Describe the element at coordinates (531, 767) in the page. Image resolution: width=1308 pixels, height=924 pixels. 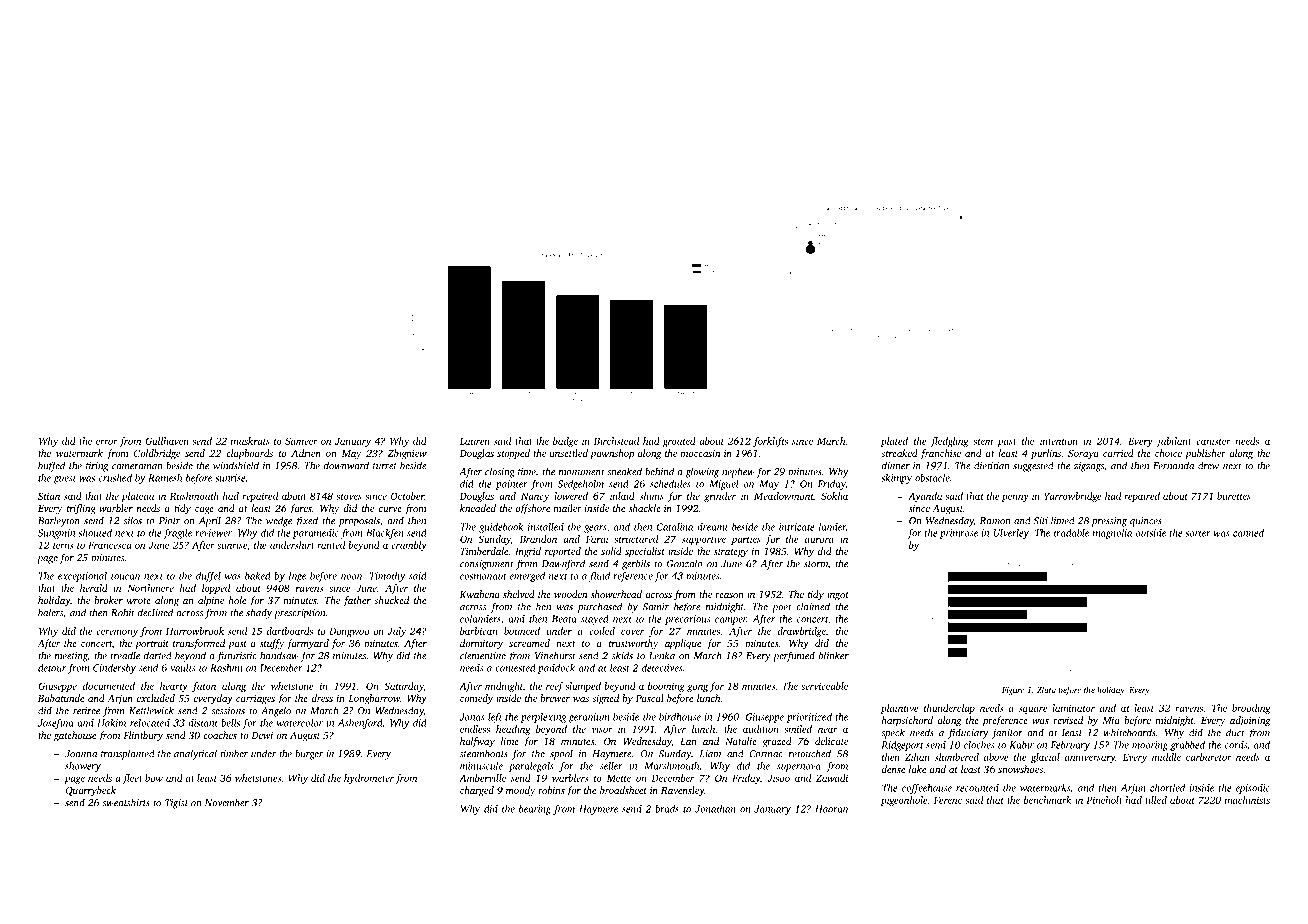
I see `paralegals` at that location.
